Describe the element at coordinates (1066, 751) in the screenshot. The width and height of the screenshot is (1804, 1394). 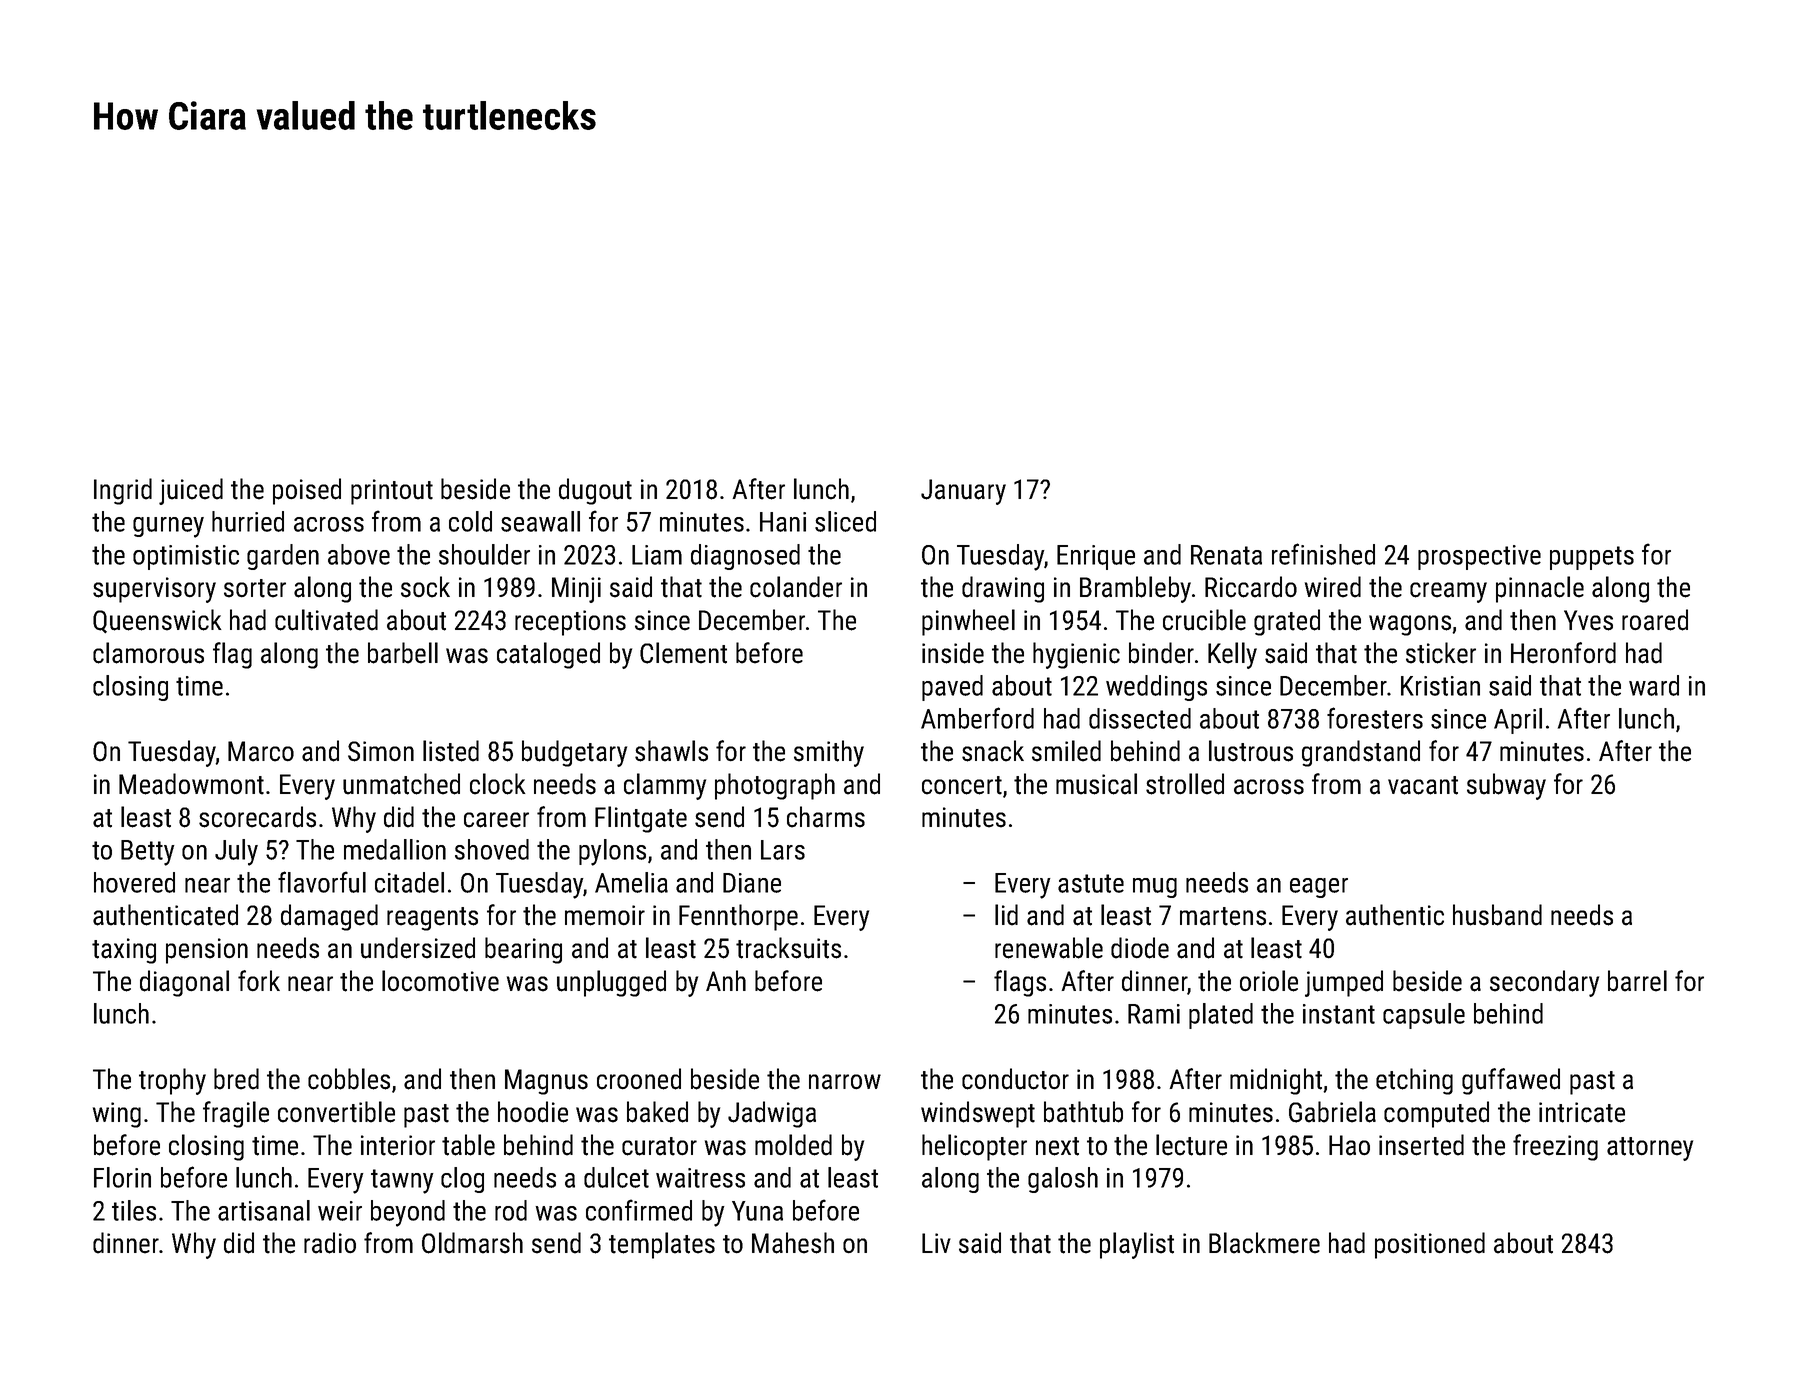
I see `smiled` at that location.
